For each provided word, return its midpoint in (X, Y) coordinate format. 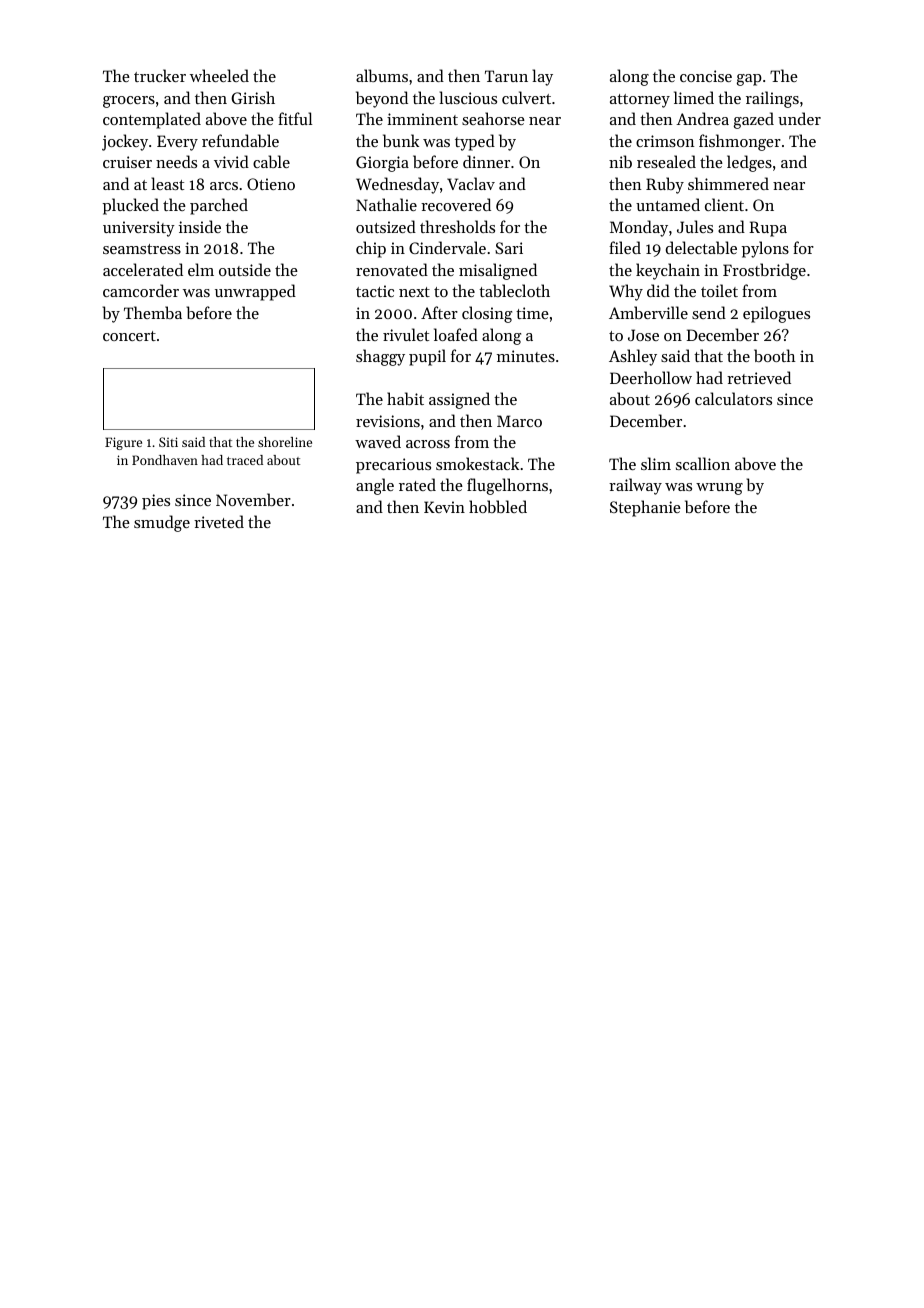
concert (129, 336)
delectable (701, 247)
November (253, 499)
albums (382, 75)
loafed (456, 334)
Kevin (444, 507)
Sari (509, 248)
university (139, 229)
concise (706, 76)
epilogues (776, 314)
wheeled (219, 75)
